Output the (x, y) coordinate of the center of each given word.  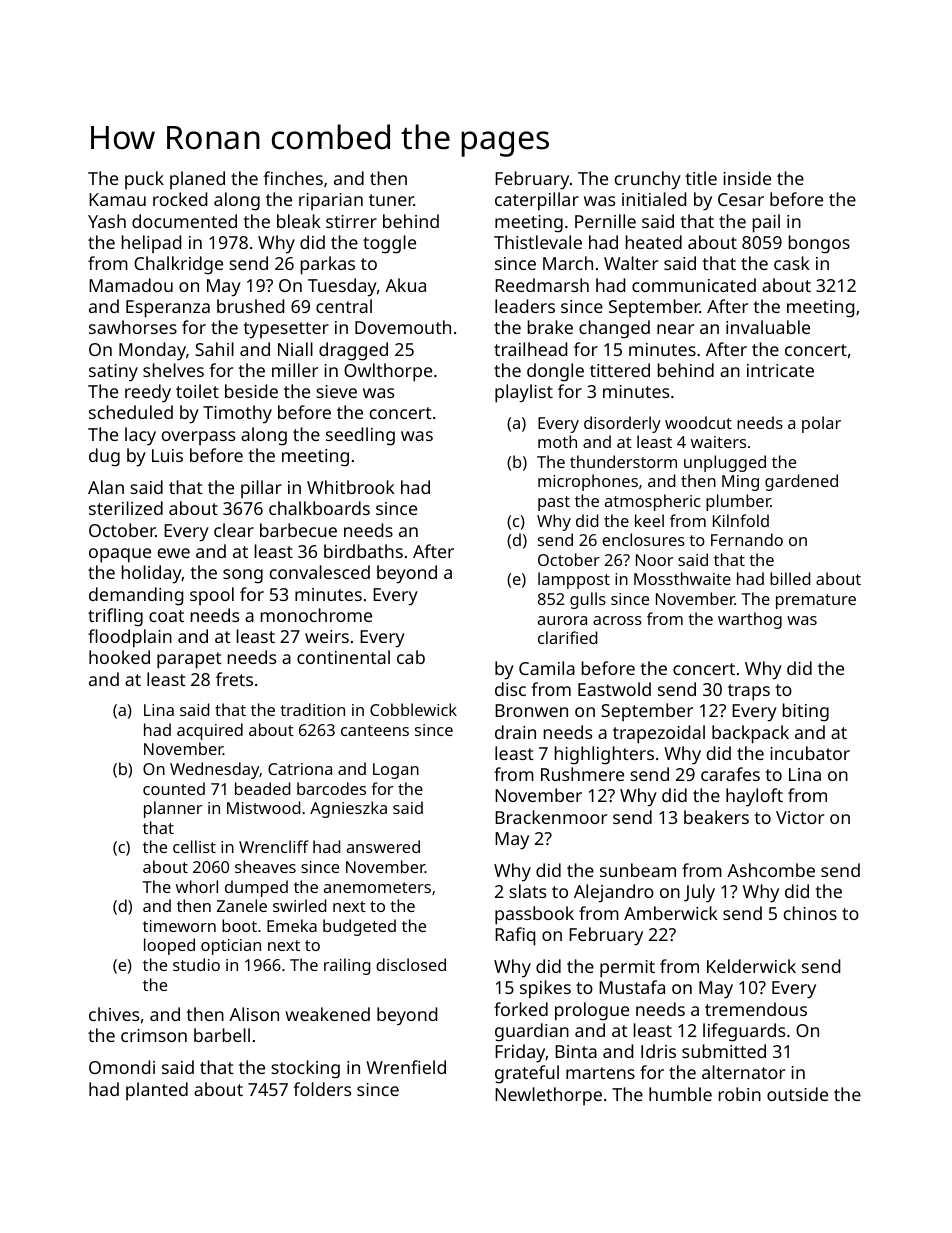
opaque (120, 555)
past (554, 503)
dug (104, 457)
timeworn (179, 926)
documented (184, 221)
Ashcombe (771, 870)
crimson (154, 1035)
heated (654, 242)
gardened (801, 482)
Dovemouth (403, 327)
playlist (524, 393)
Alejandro (614, 893)
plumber (738, 502)
